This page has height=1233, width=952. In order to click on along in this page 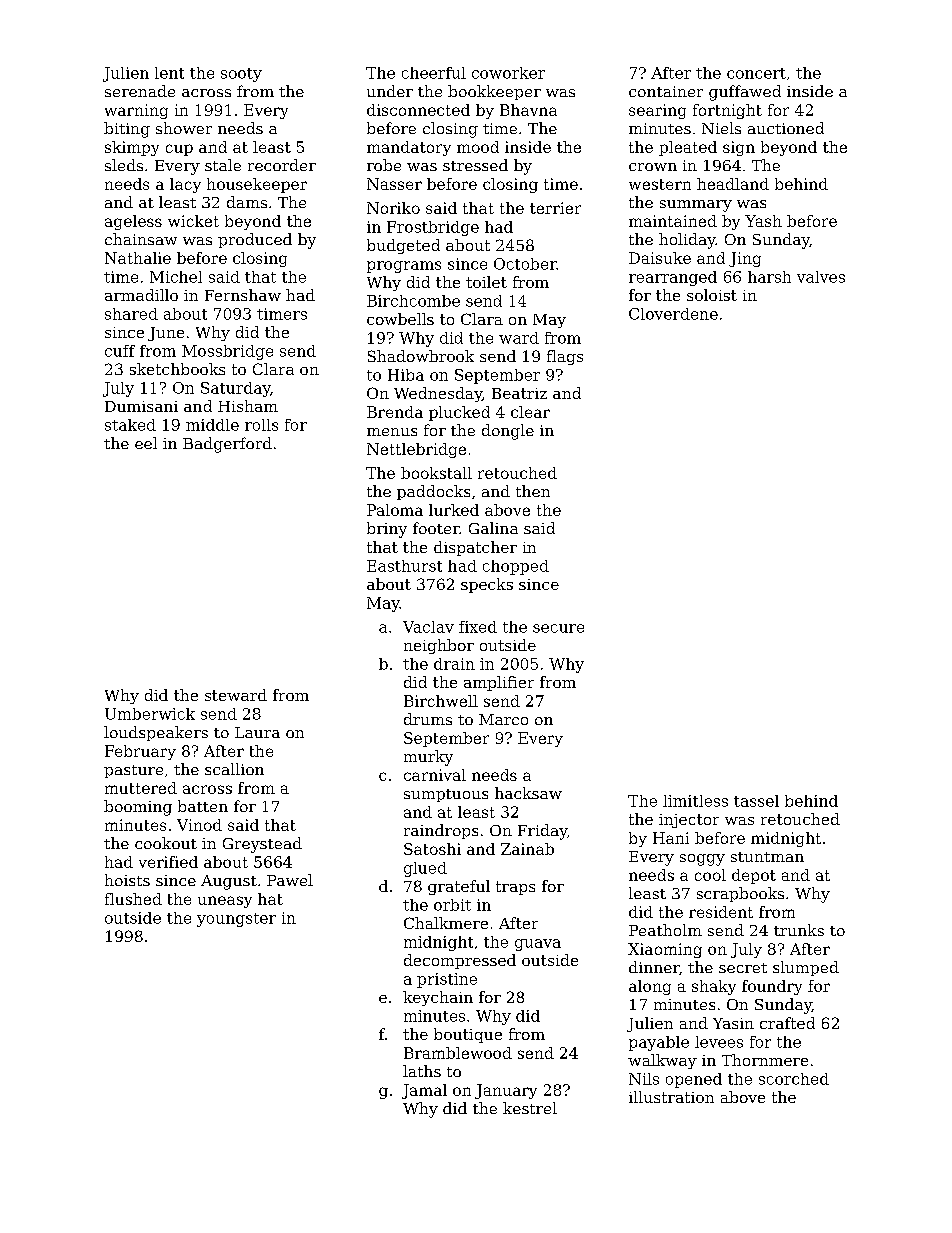, I will do `click(650, 987)`.
